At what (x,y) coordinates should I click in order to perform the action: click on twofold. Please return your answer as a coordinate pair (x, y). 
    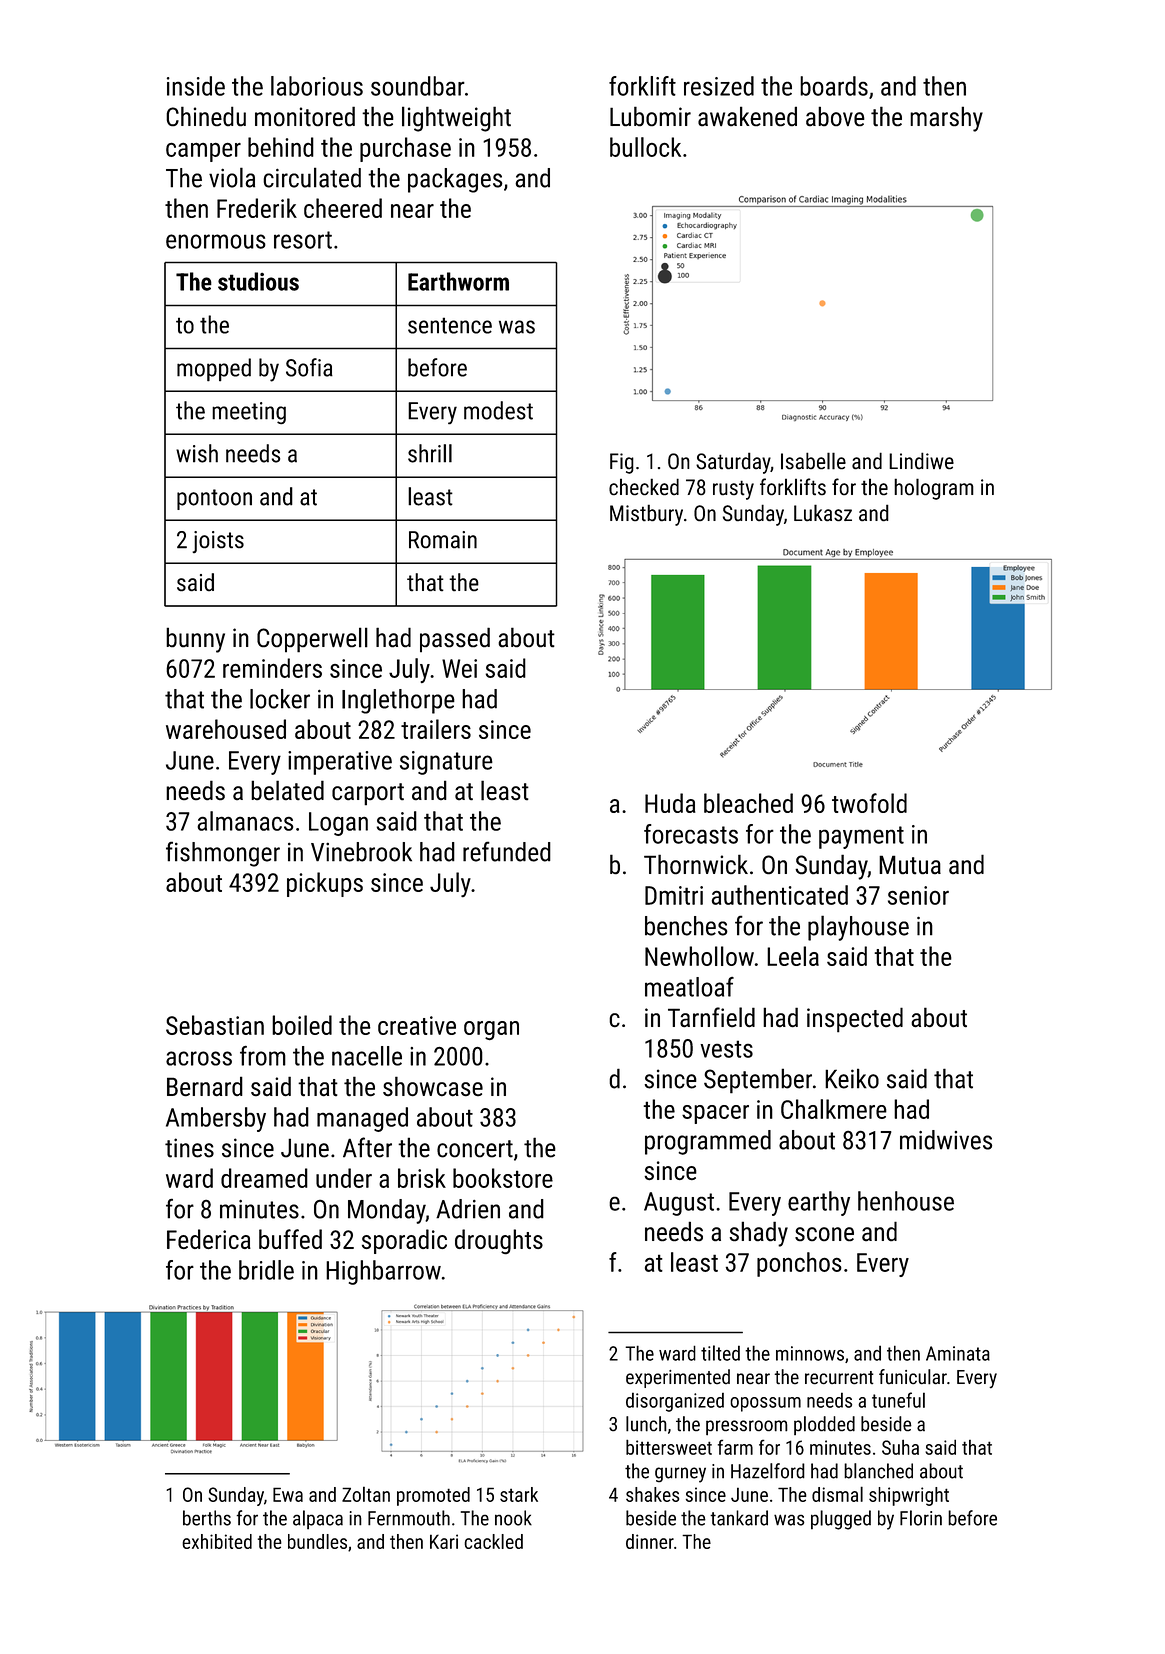
    Looking at the image, I should click on (869, 803).
